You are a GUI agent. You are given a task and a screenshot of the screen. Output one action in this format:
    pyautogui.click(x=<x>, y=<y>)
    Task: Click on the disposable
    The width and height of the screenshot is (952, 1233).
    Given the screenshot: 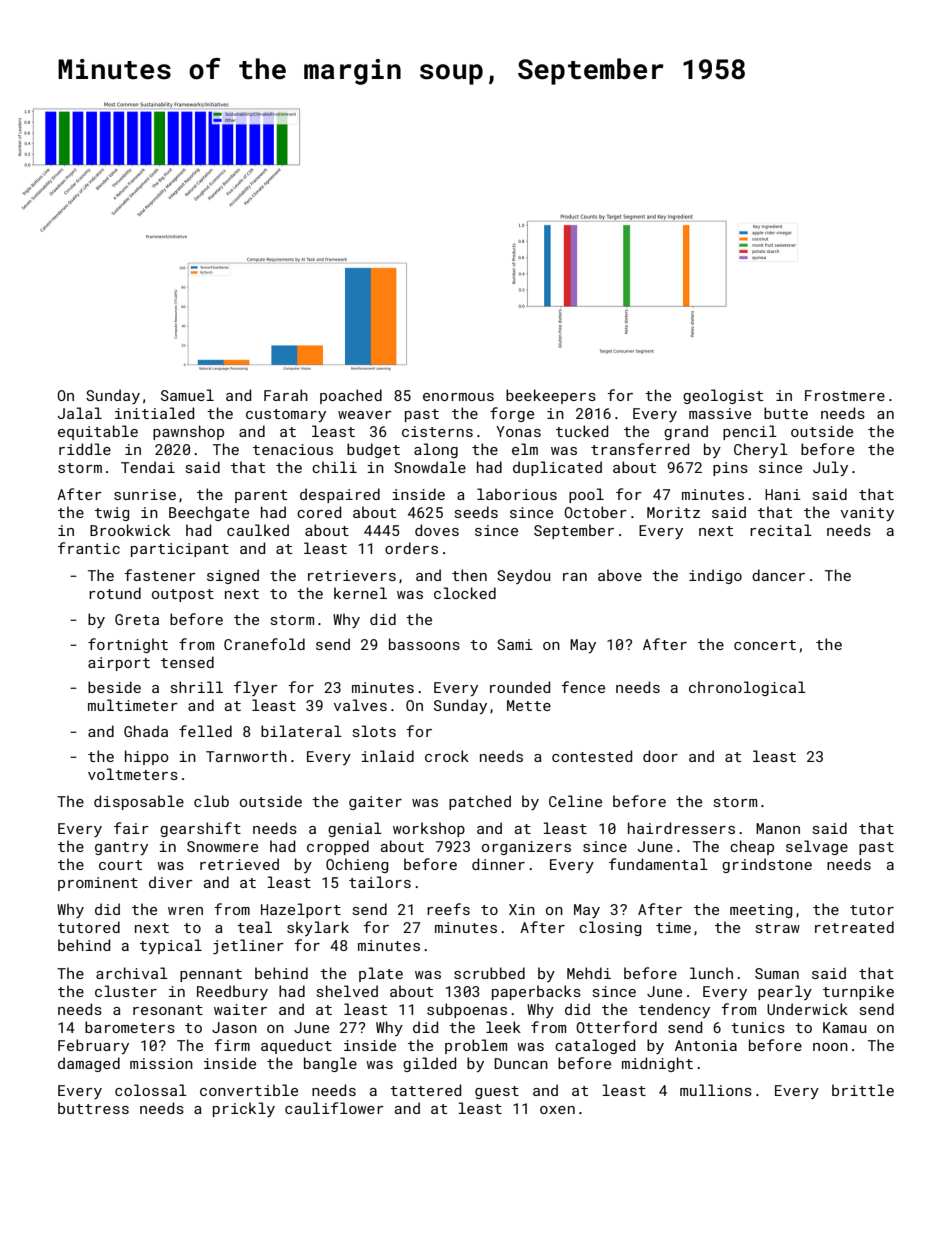 What is the action you would take?
    pyautogui.click(x=139, y=802)
